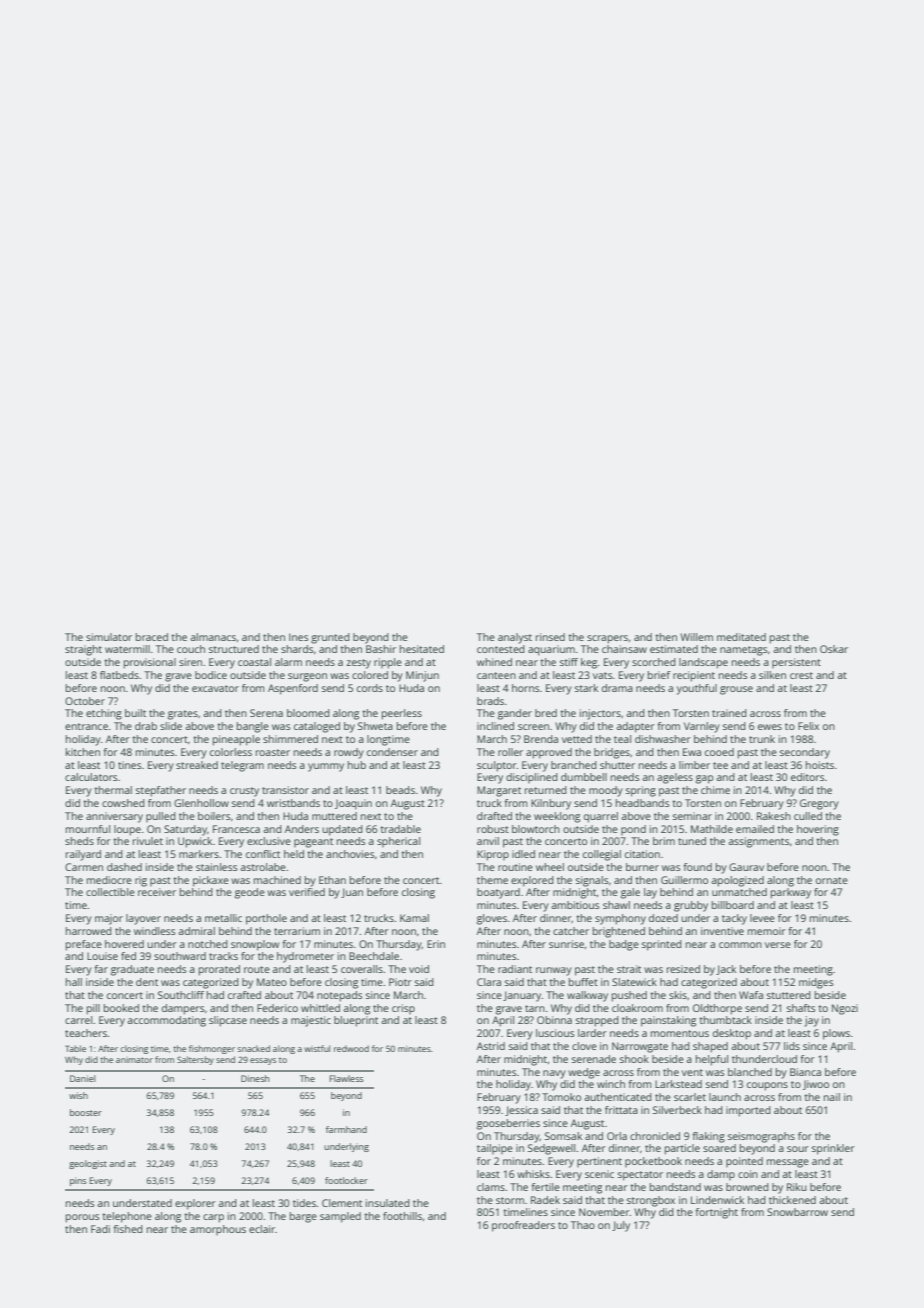 The width and height of the image is (924, 1308). I want to click on jay, so click(811, 1021).
